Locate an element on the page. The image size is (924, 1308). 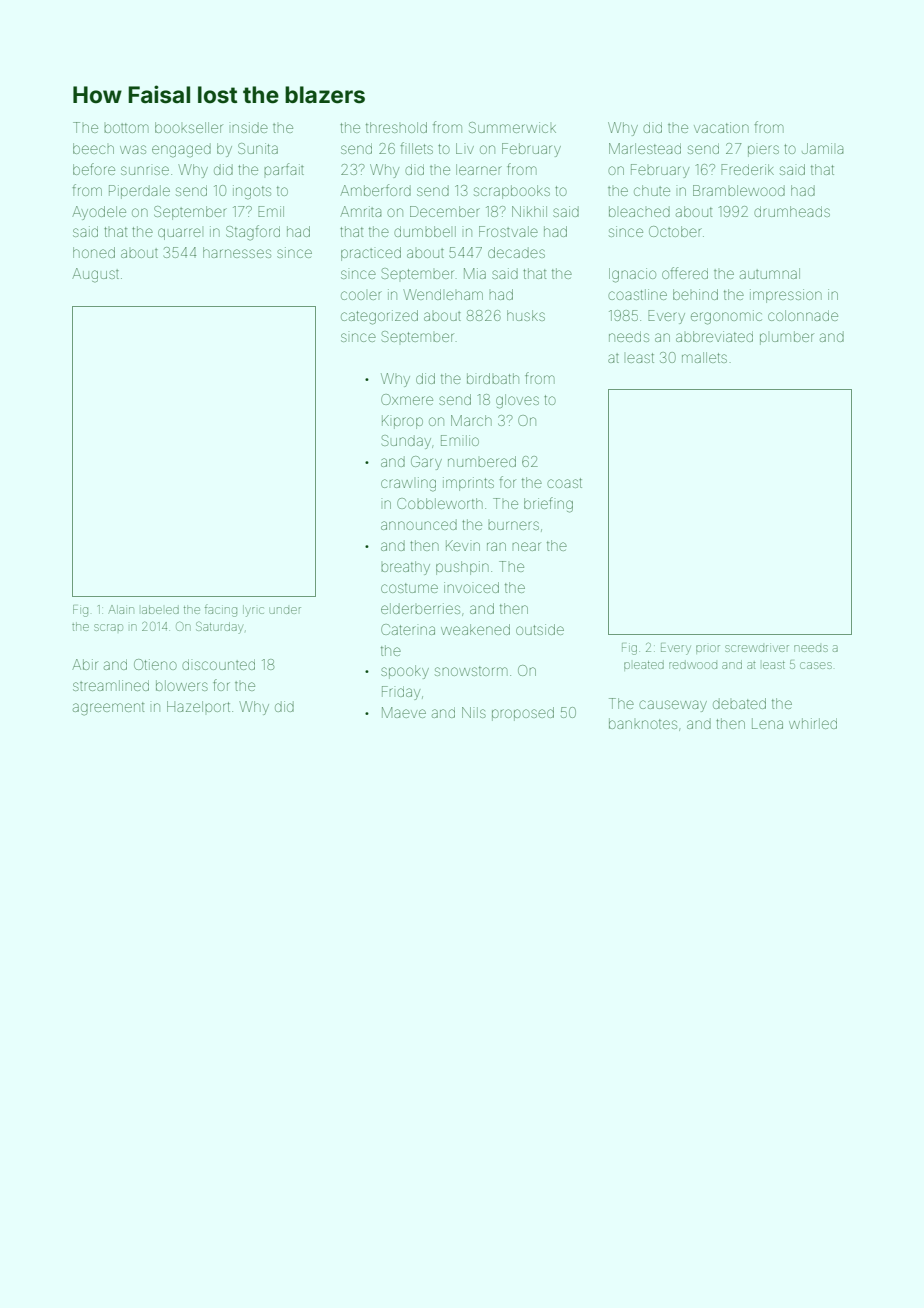
banknotes is located at coordinates (643, 723).
